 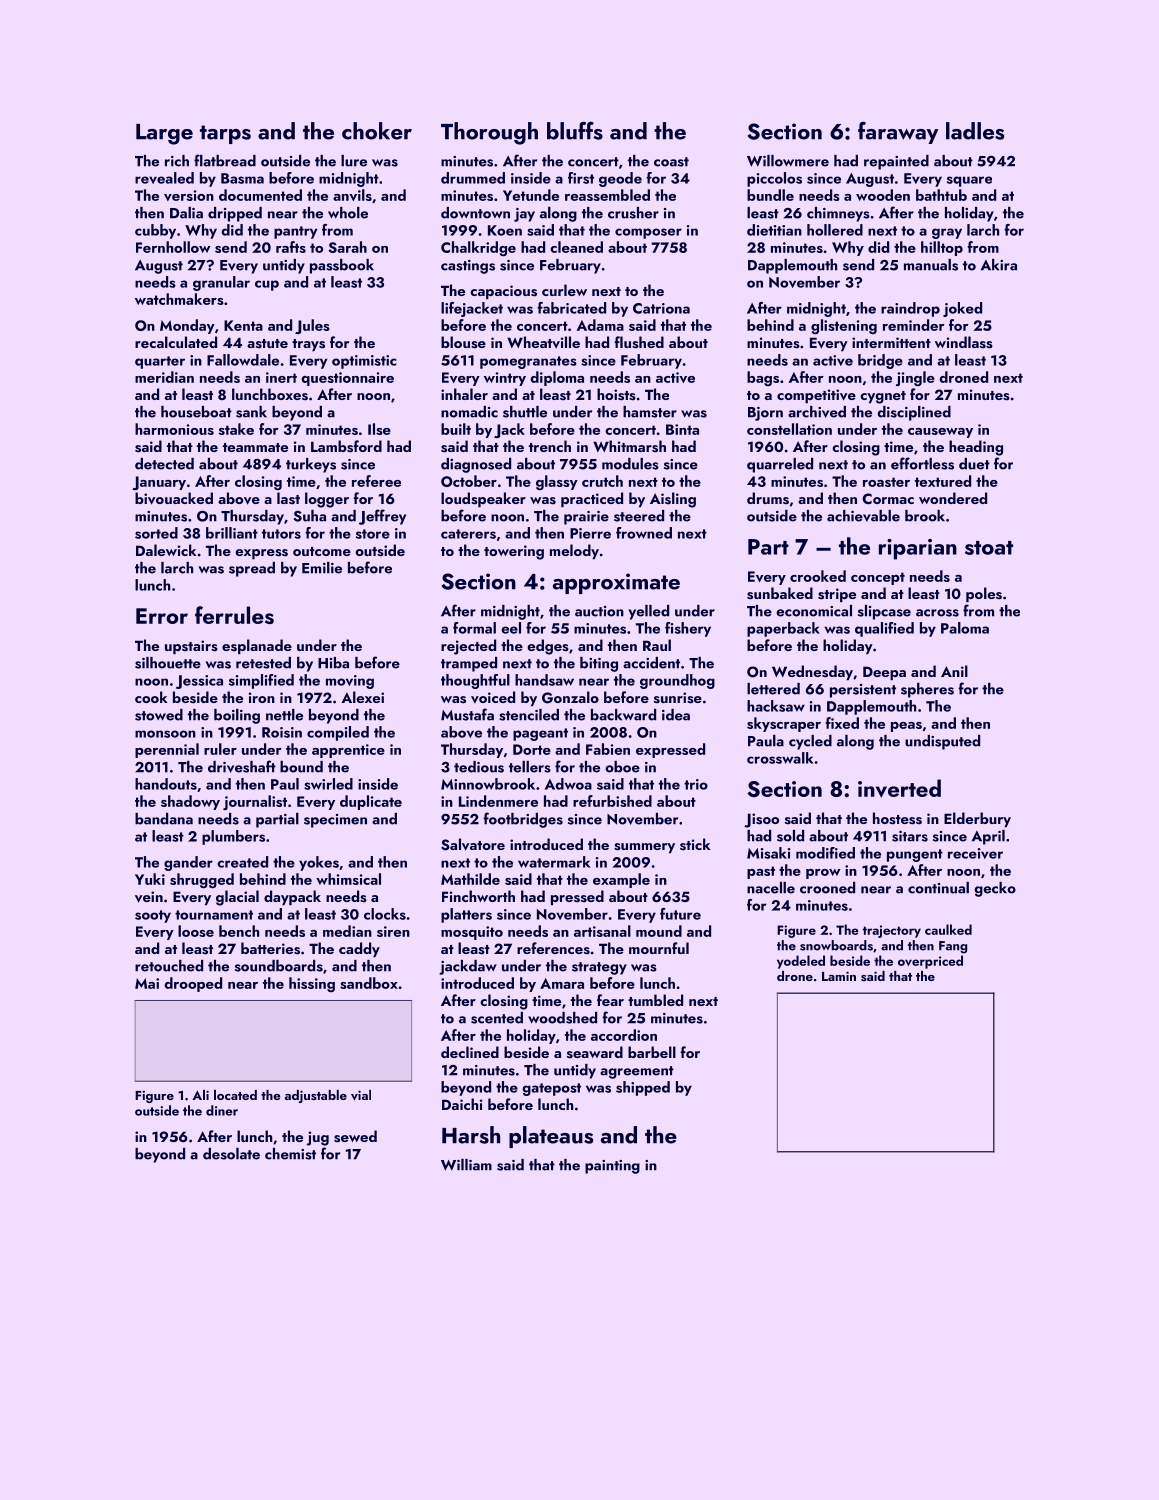 I want to click on frowned, so click(x=644, y=533).
